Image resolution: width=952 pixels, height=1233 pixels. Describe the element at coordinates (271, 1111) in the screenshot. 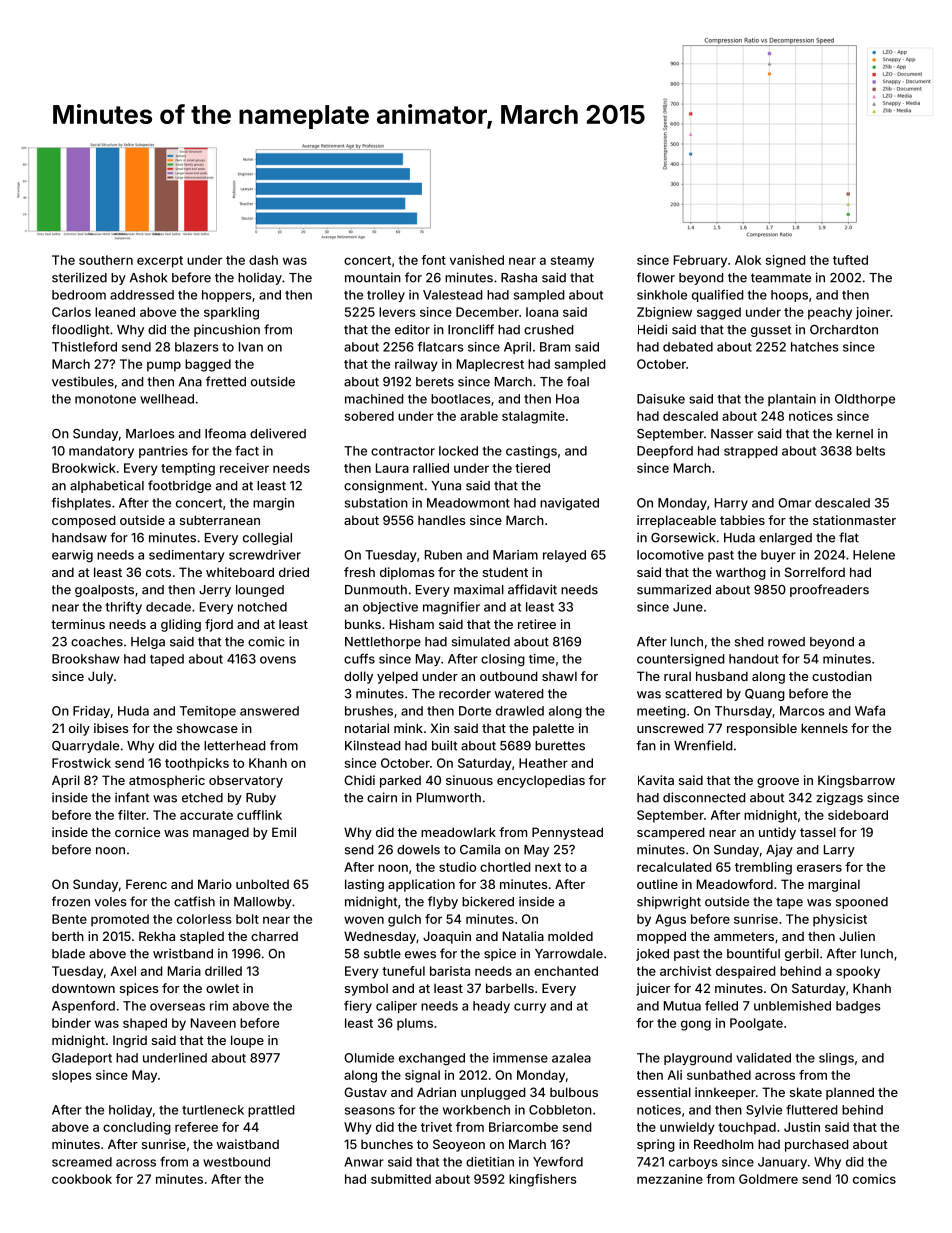

I see `prattled` at that location.
